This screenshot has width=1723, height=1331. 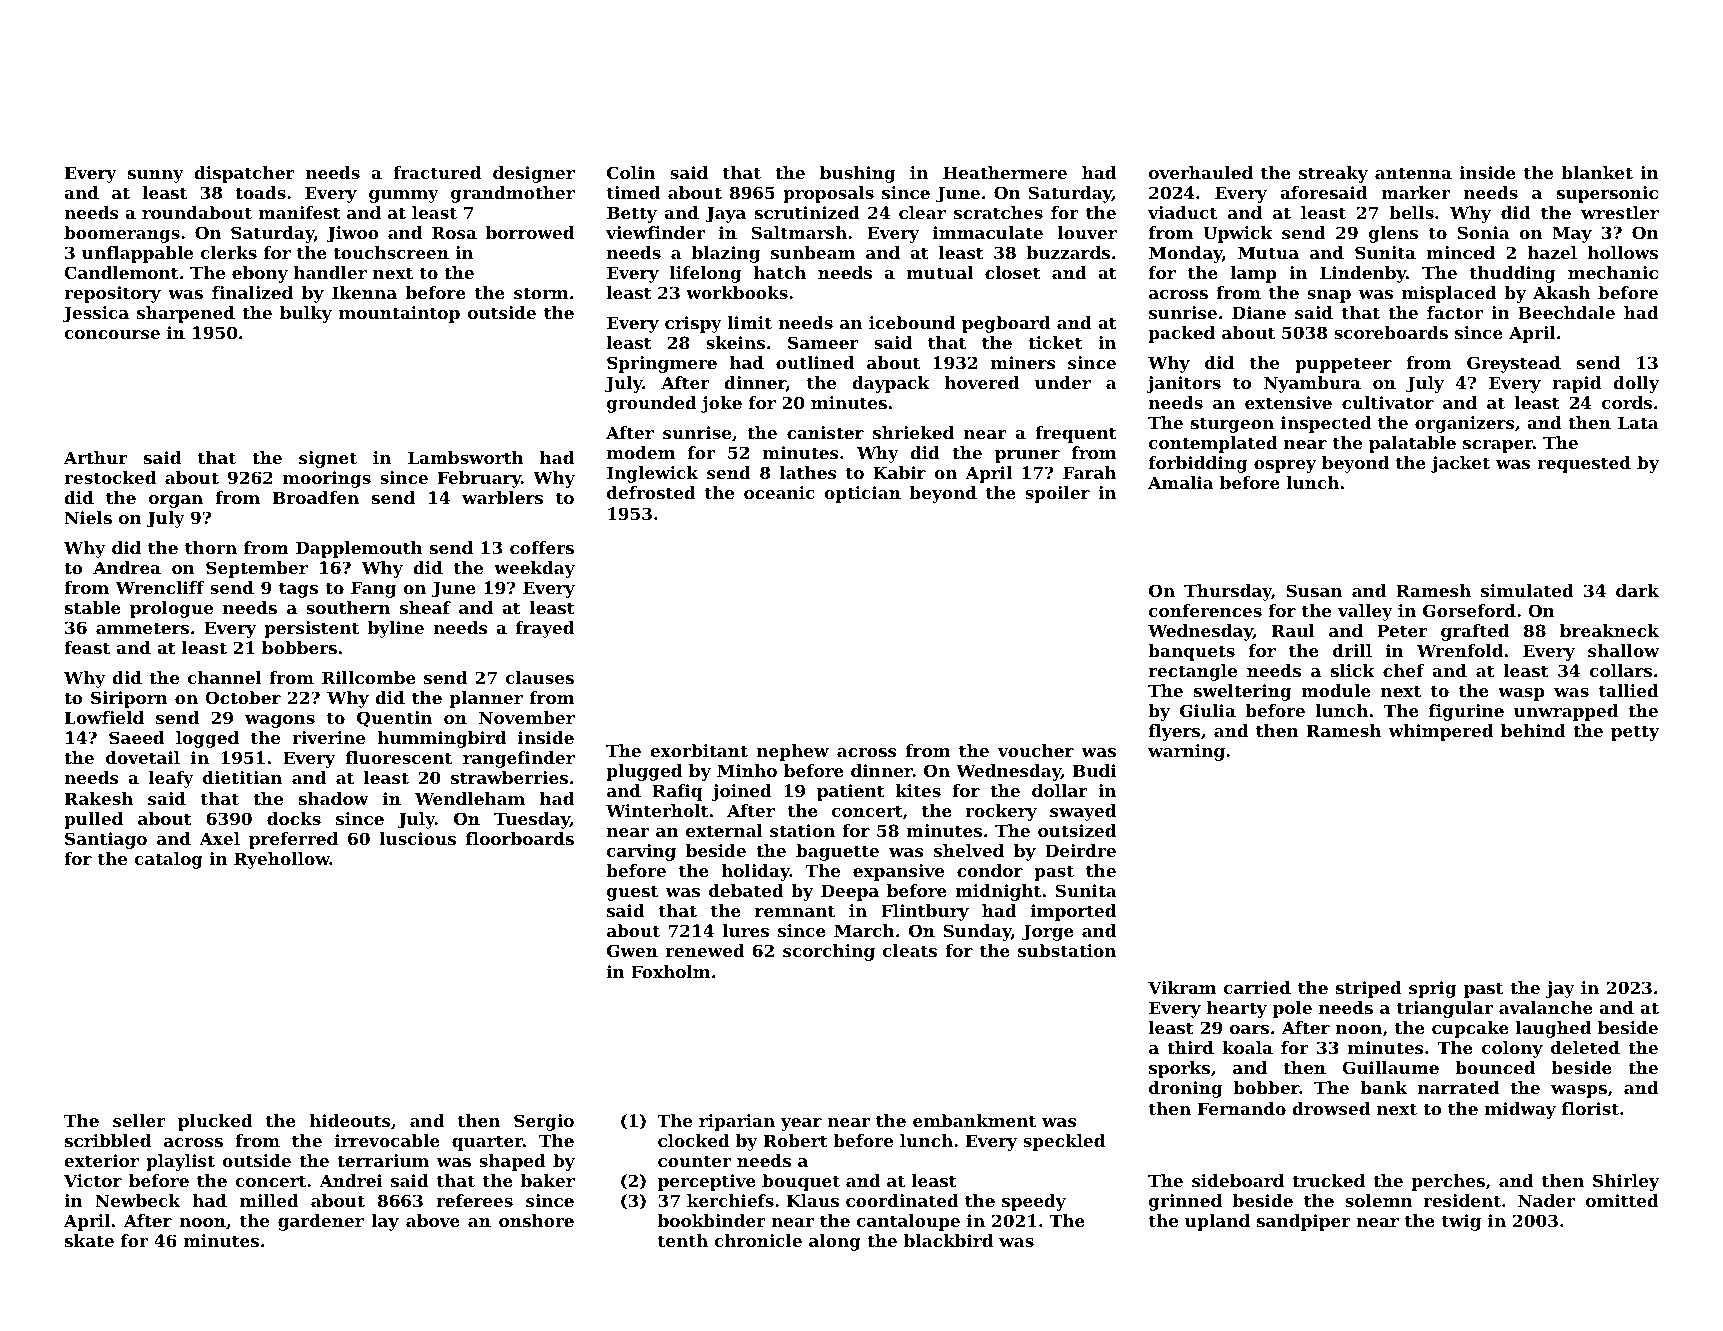 I want to click on streaky, so click(x=1333, y=174).
